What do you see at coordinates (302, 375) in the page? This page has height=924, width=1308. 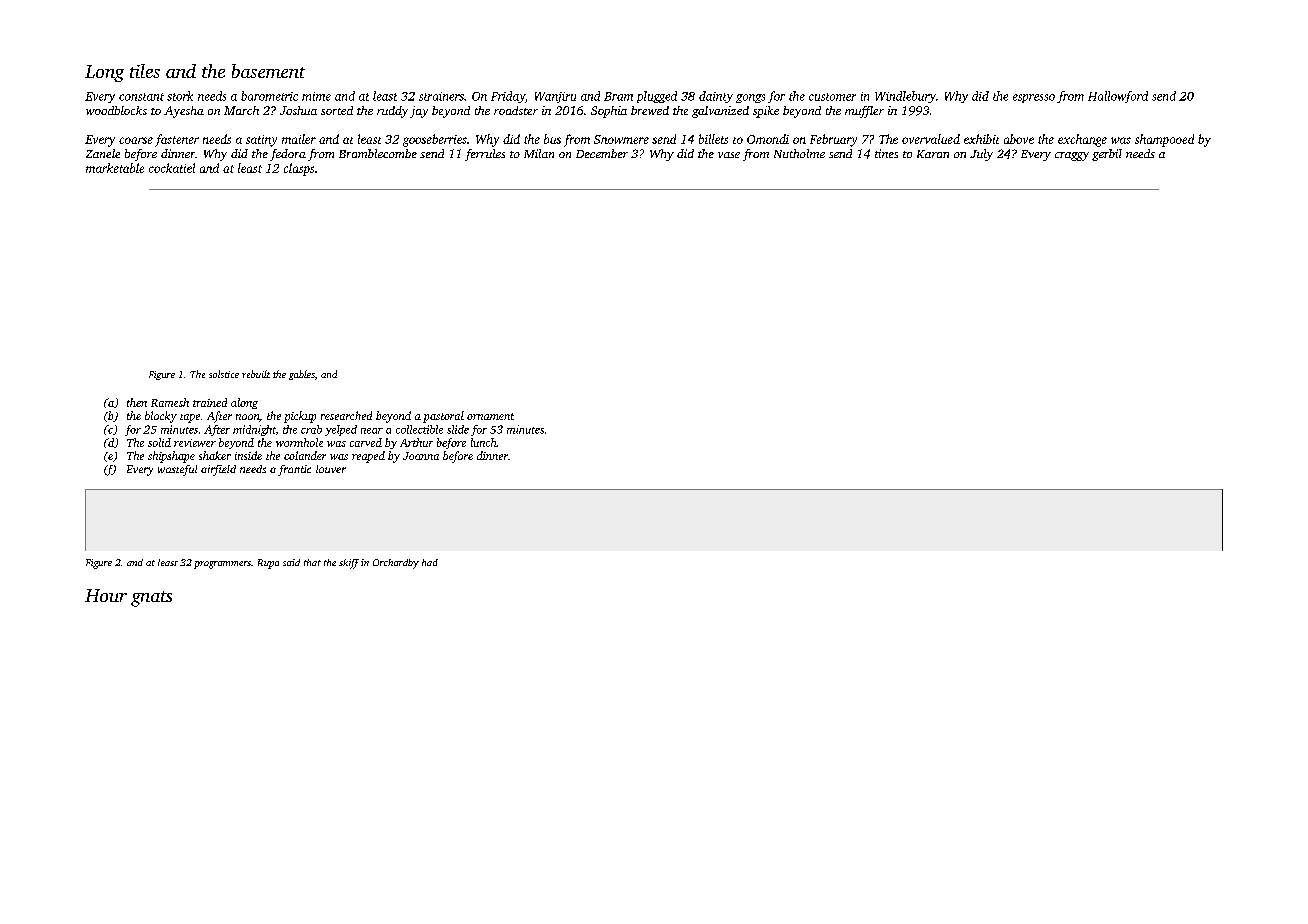 I see `gables` at bounding box center [302, 375].
